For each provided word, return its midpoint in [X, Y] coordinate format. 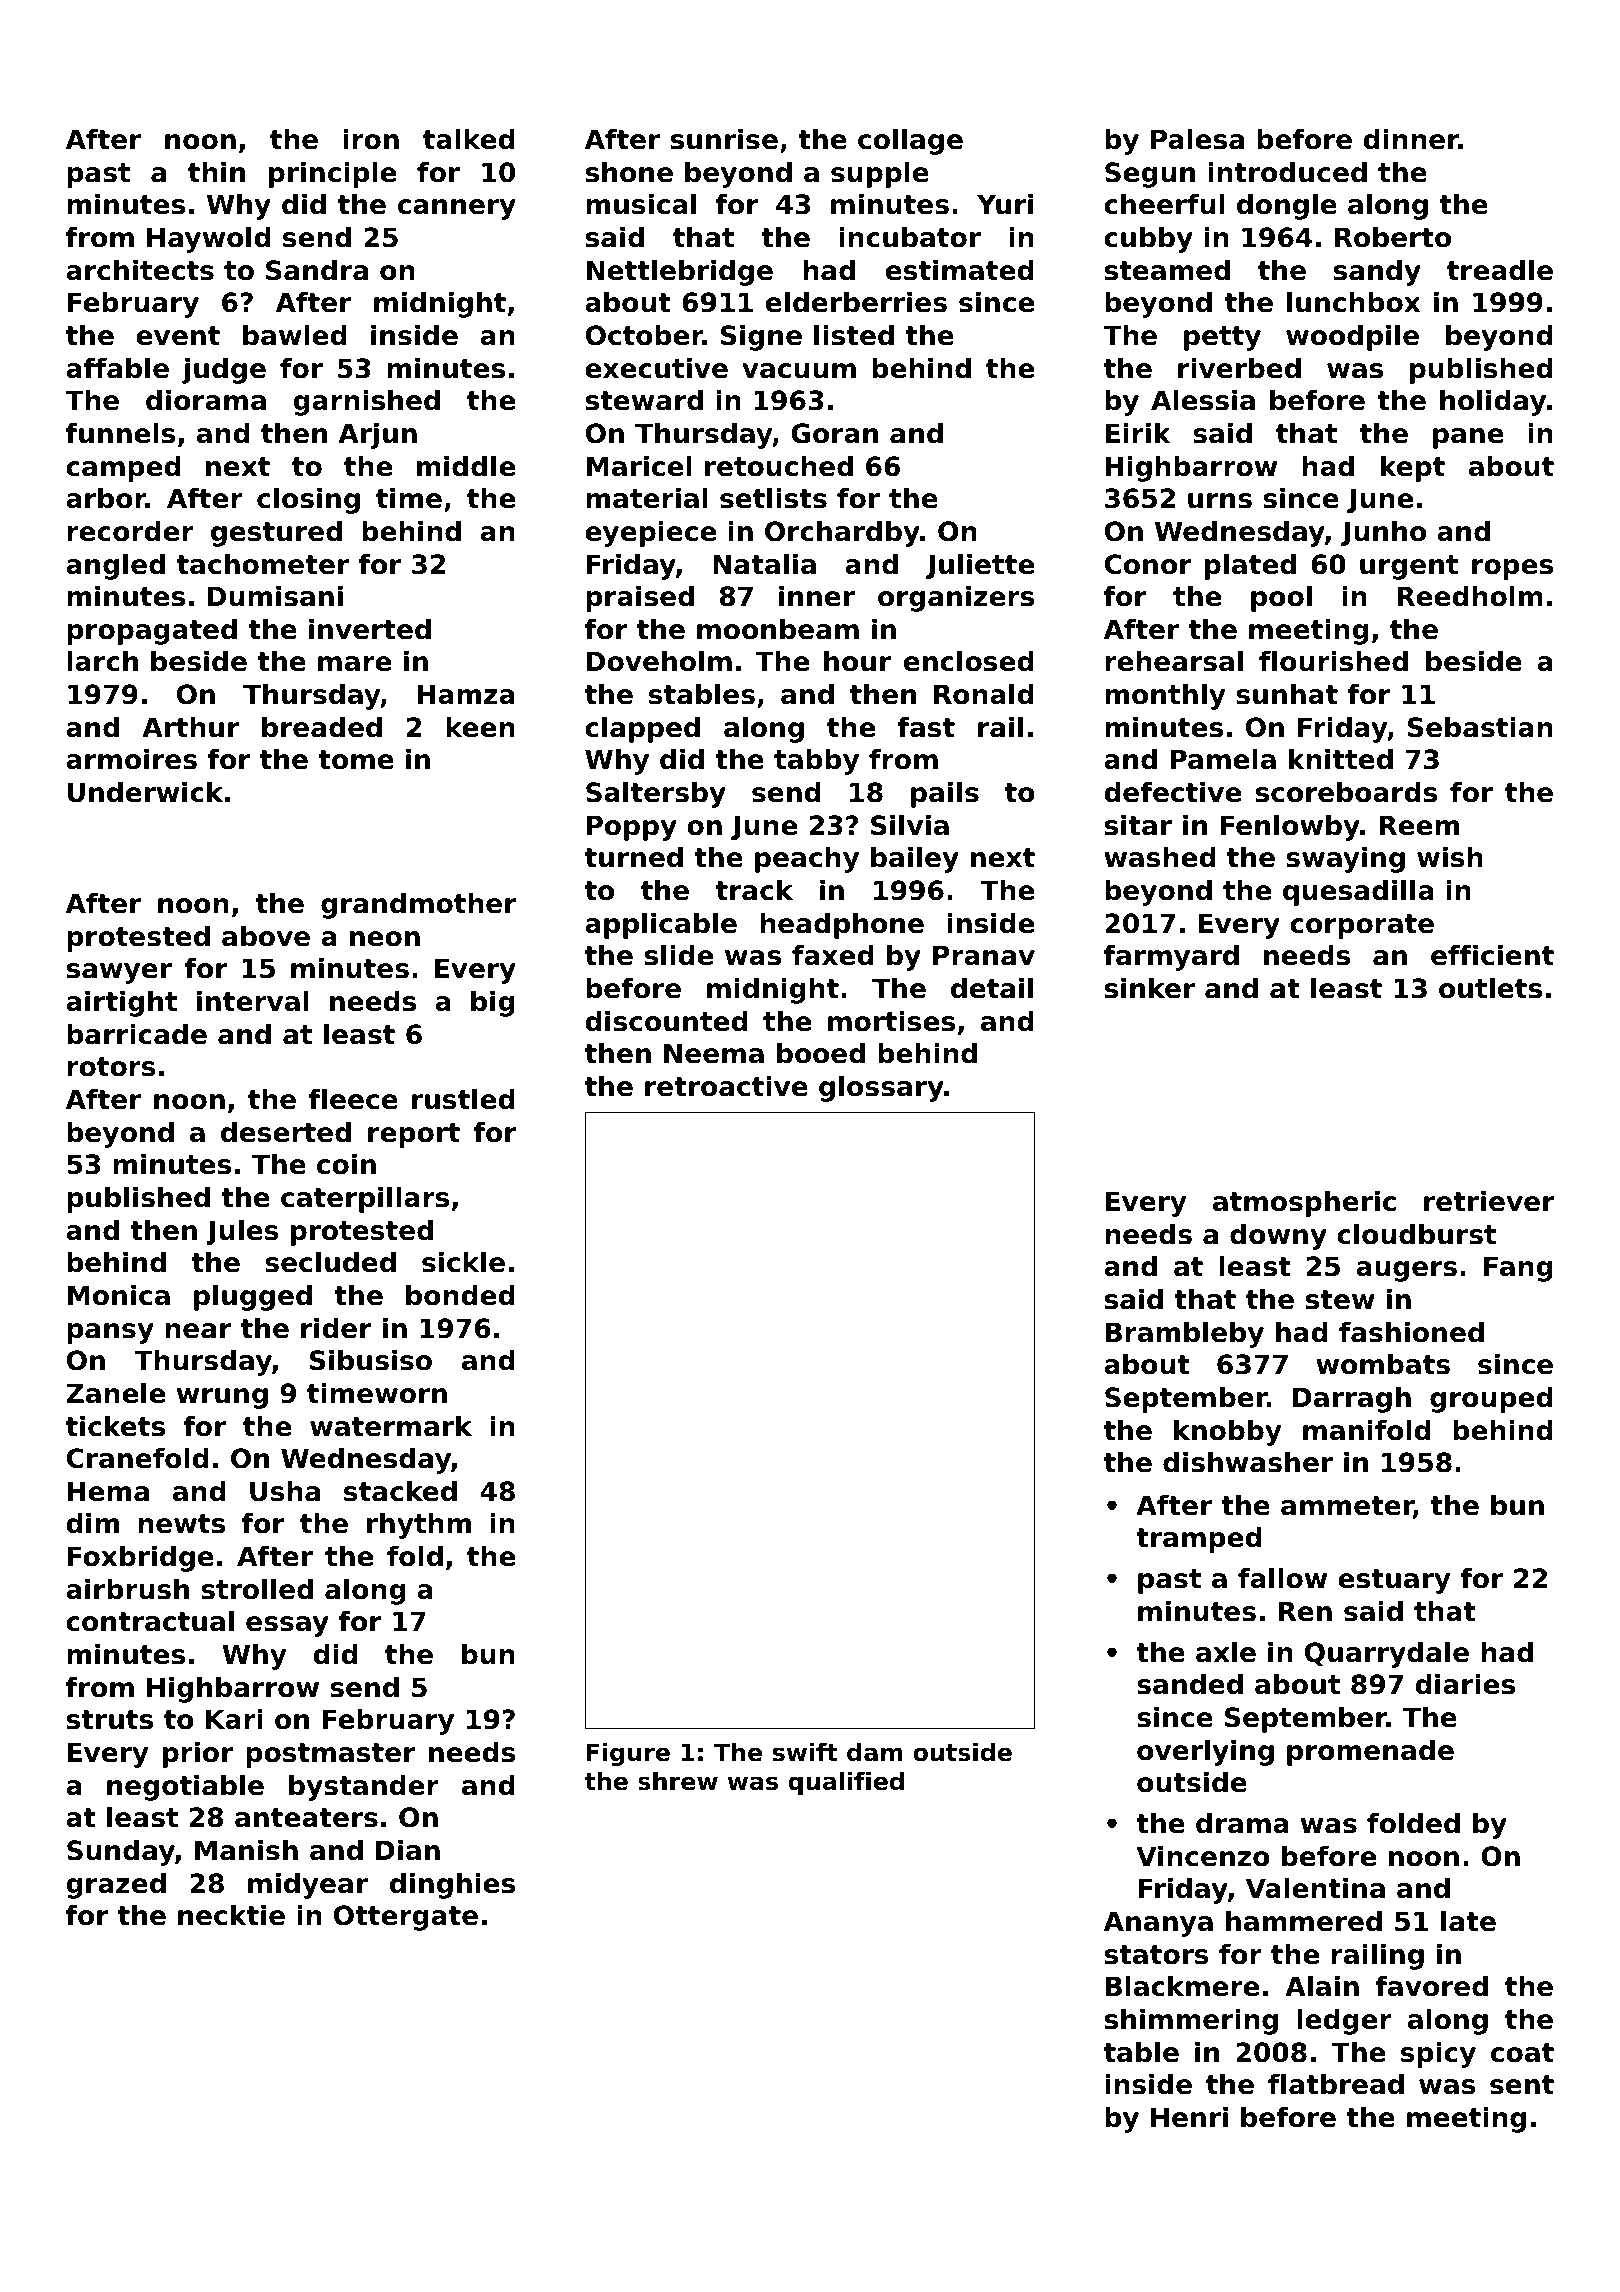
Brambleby [1185, 1335]
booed [821, 1053]
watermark [391, 1426]
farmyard [1171, 958]
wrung [222, 1398]
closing [308, 501]
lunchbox [1353, 302]
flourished [1333, 661]
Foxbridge [141, 1559]
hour [857, 661]
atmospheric [1304, 1204]
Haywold [209, 240]
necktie [231, 1915]
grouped [1491, 1400]
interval [253, 1001]
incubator [910, 237]
